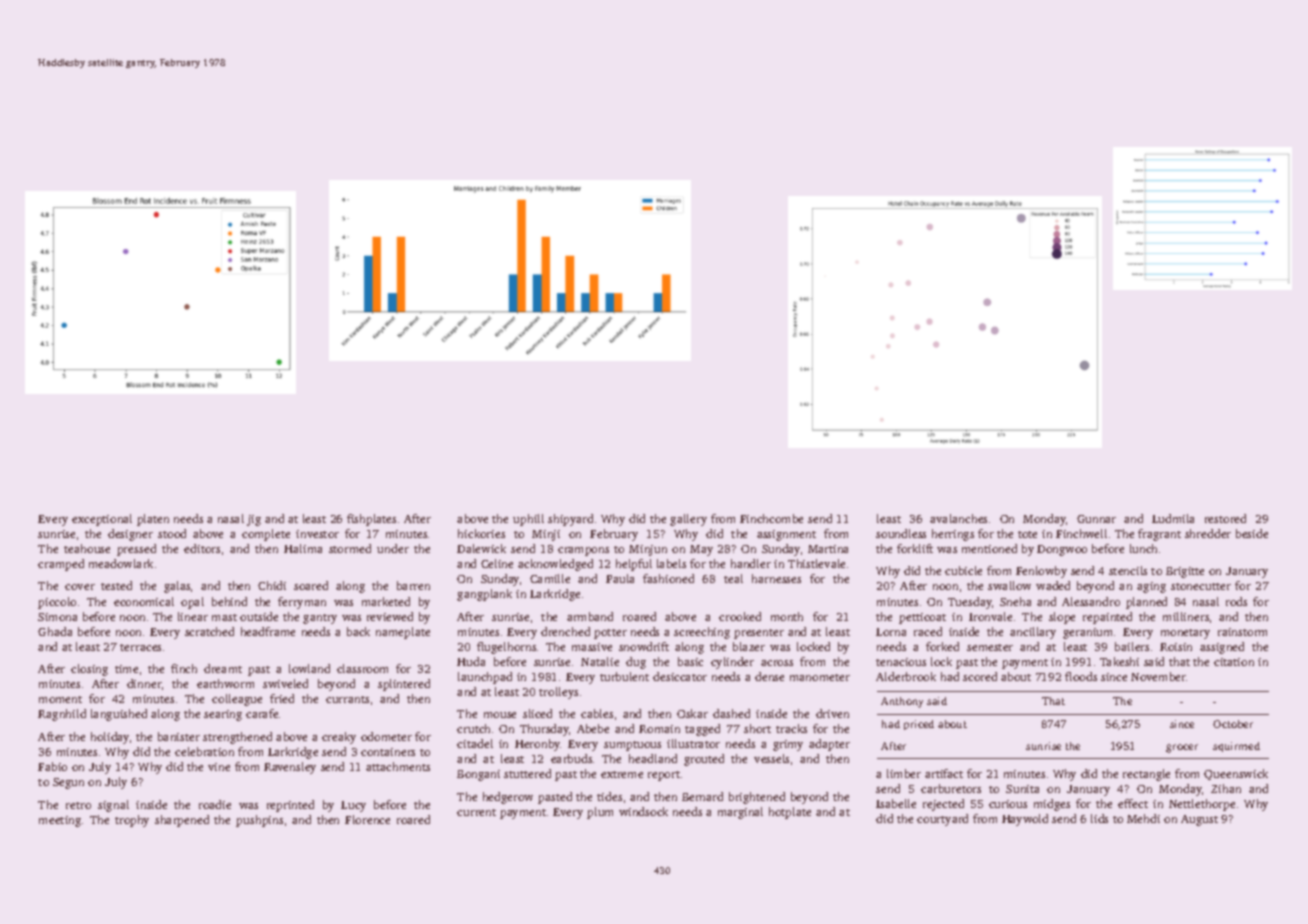 The height and width of the screenshot is (924, 1308). I want to click on pushpins, so click(259, 821).
